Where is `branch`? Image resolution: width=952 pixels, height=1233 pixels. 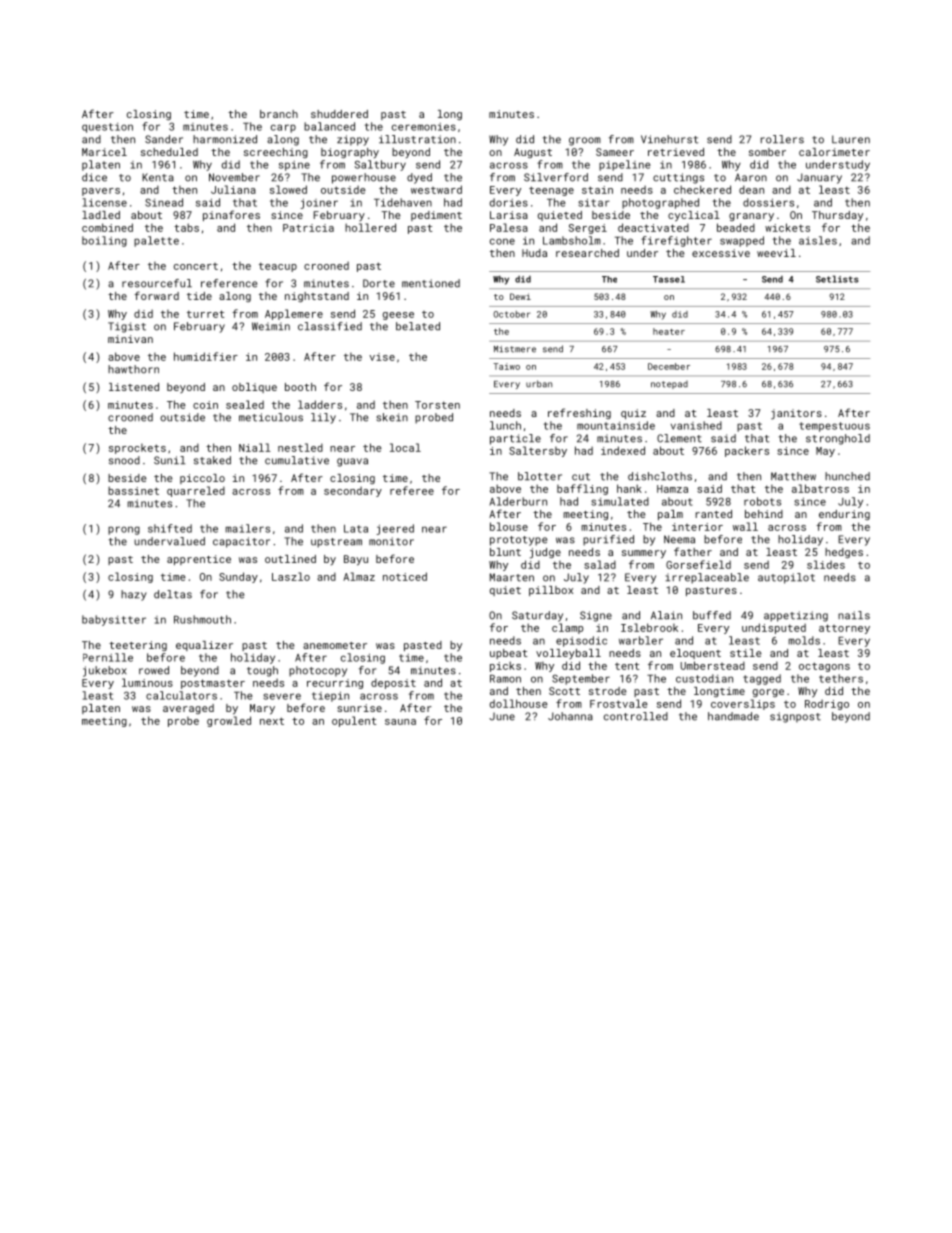
branch is located at coordinates (279, 114).
